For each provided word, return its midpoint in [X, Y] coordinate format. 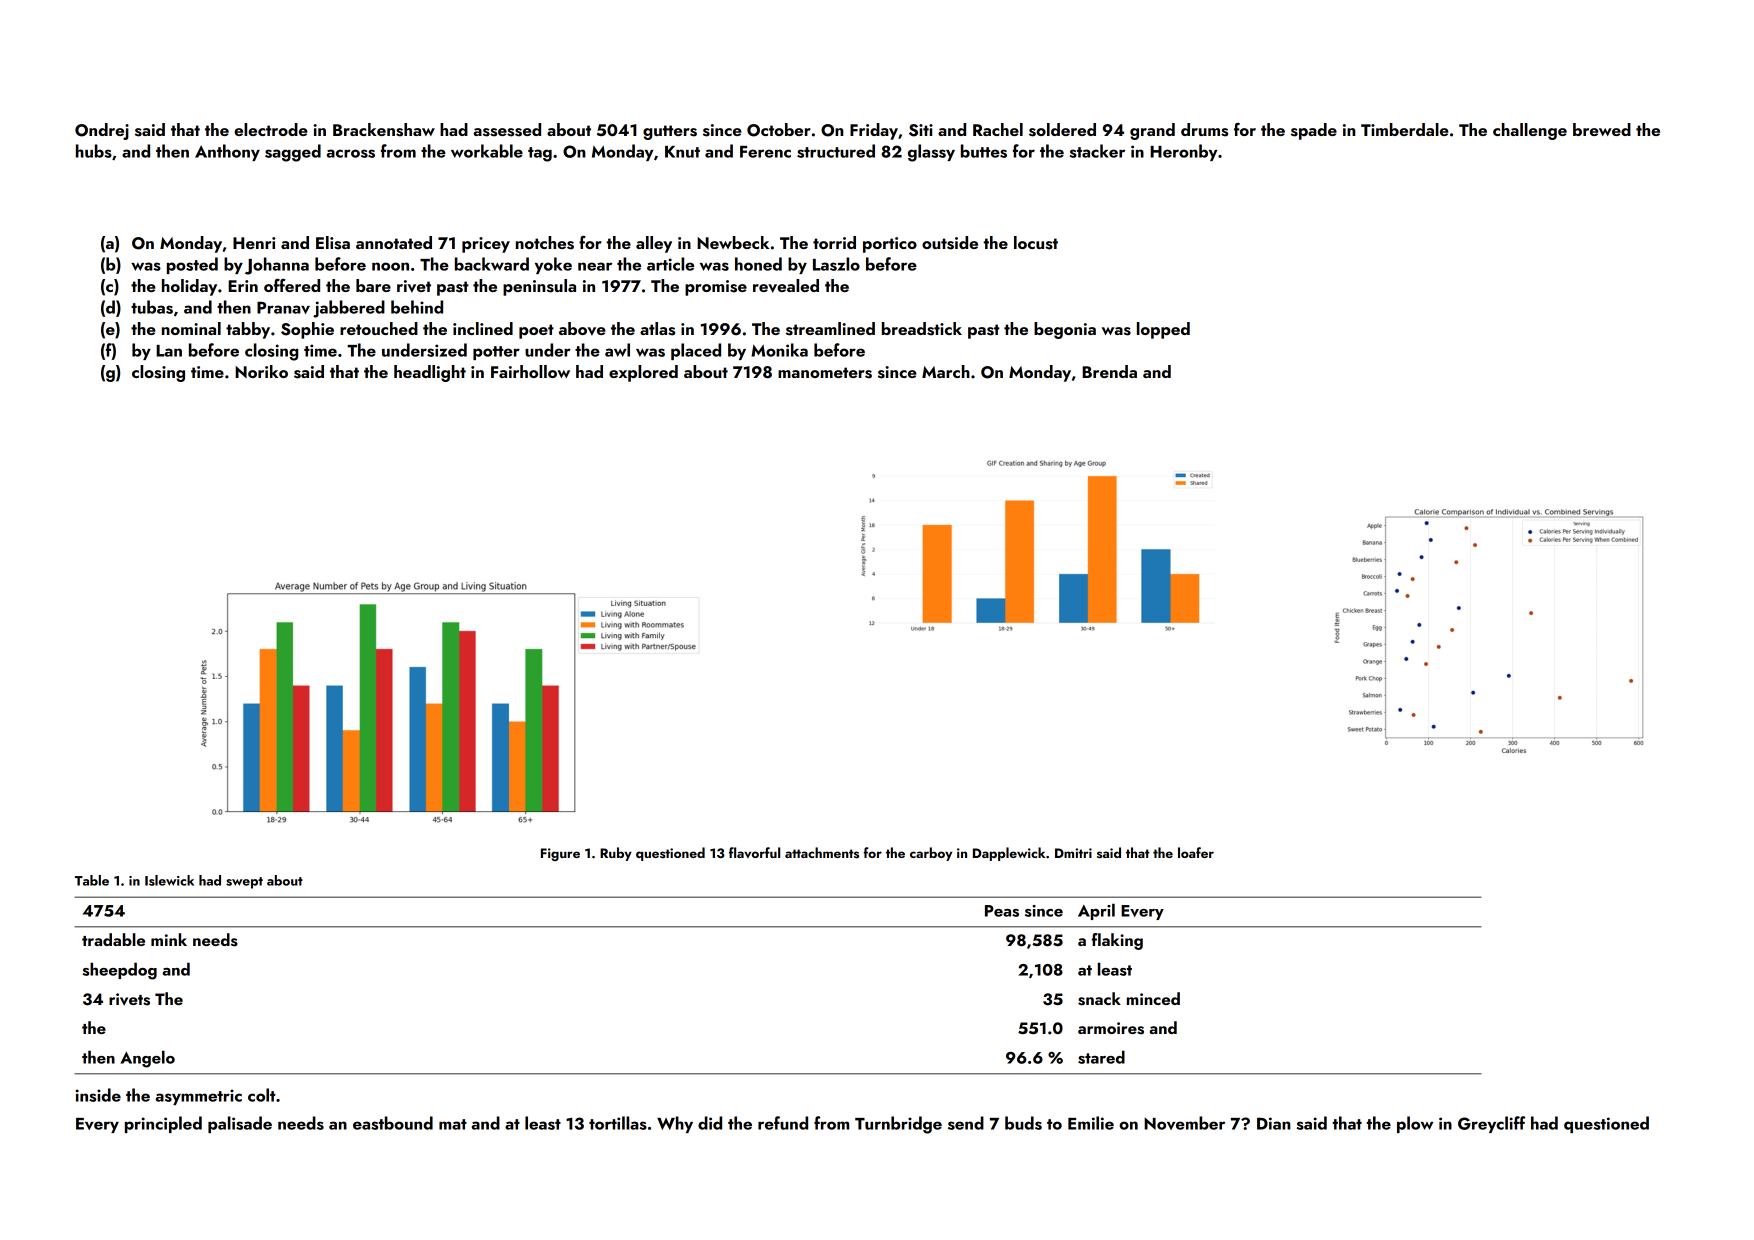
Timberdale [1405, 129]
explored [643, 373]
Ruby [616, 854]
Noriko [261, 371]
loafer [1196, 852]
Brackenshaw [384, 130]
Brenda [1109, 371]
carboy [931, 854]
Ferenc [765, 151]
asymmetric [198, 1097]
